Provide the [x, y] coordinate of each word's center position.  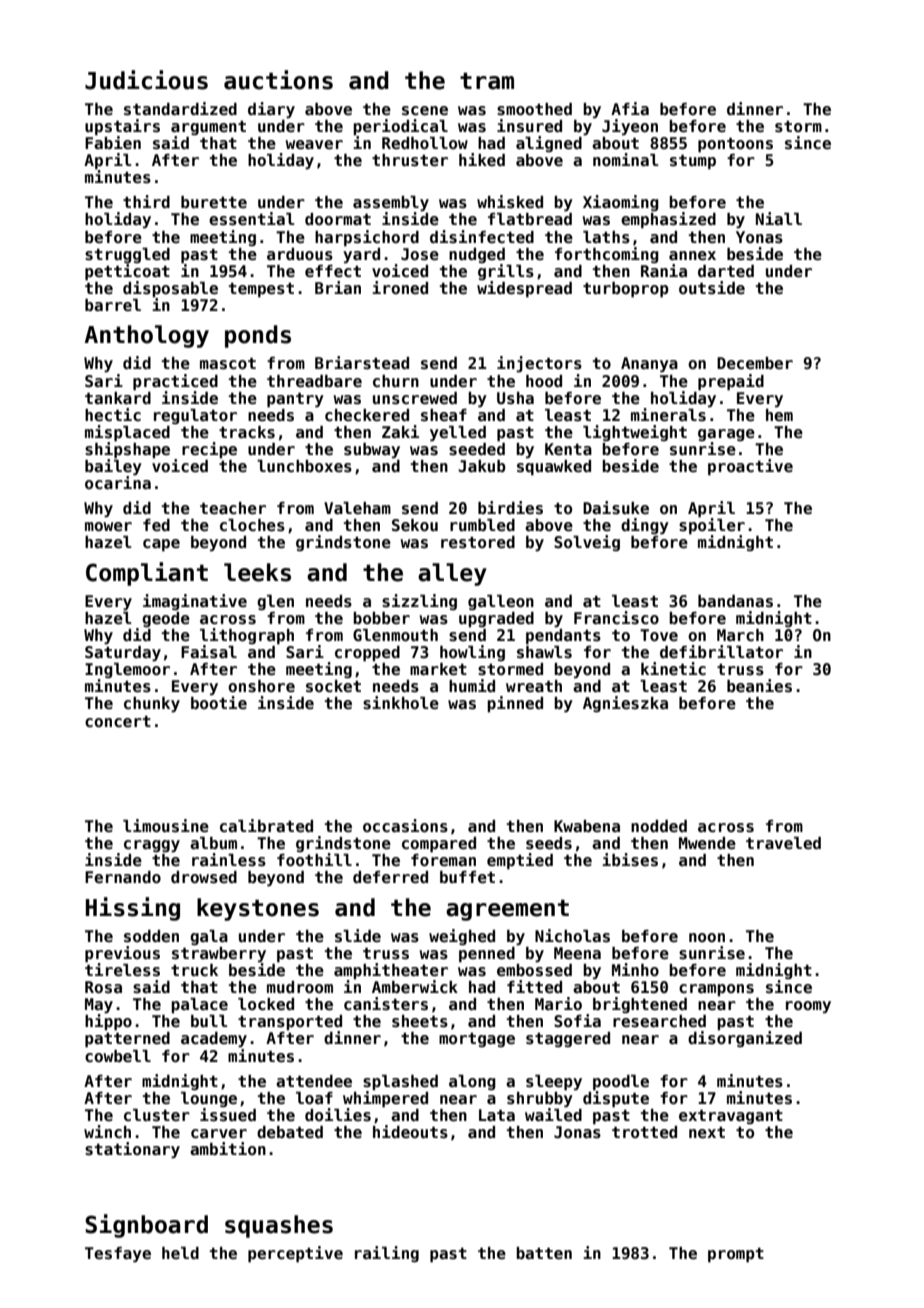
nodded [659, 826]
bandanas [735, 601]
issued [228, 1115]
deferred [390, 877]
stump [693, 162]
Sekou [415, 525]
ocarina [118, 482]
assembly [391, 204]
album [213, 843]
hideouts [410, 1132]
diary [271, 110]
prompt [736, 1255]
